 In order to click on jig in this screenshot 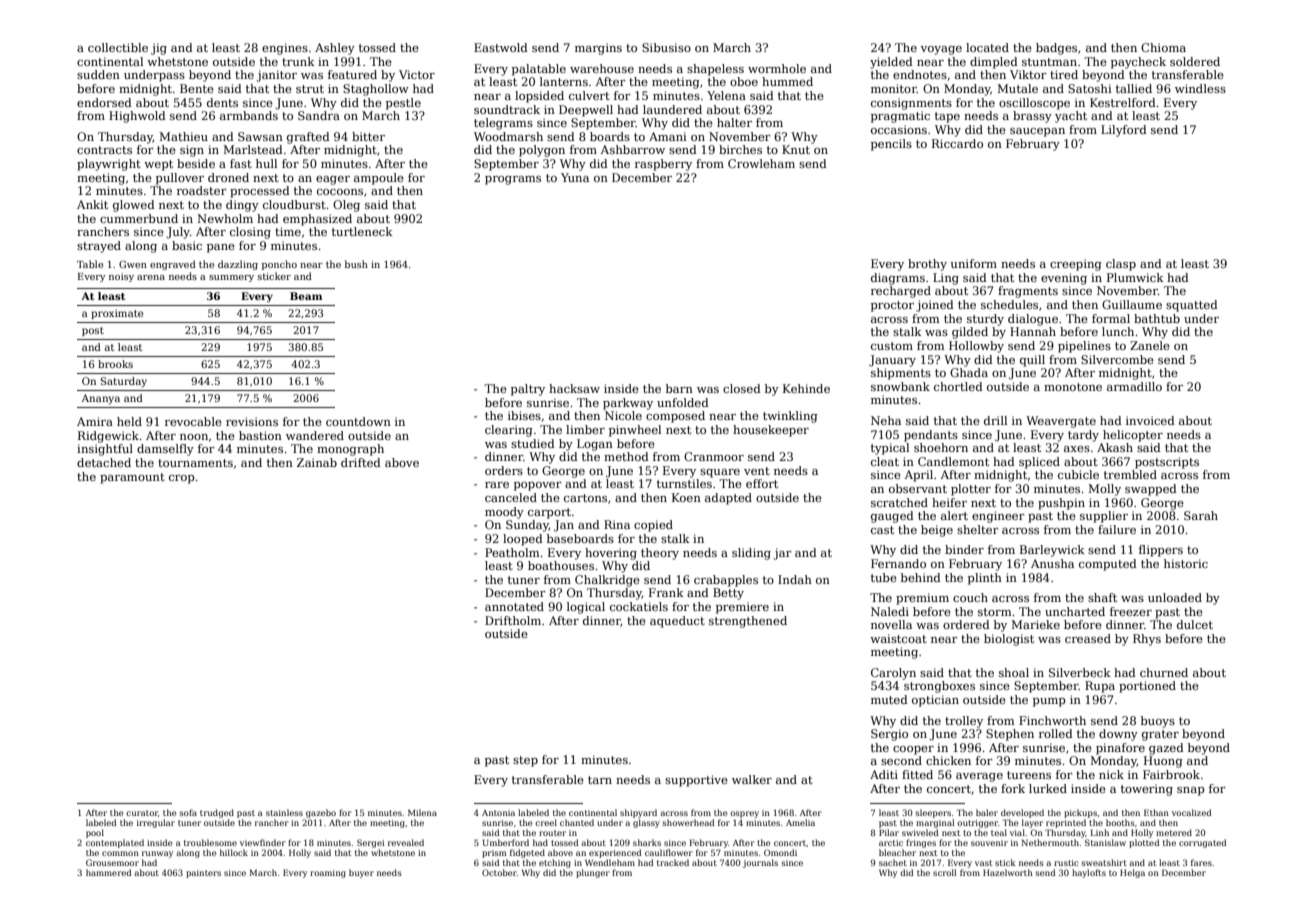, I will do `click(159, 49)`.
